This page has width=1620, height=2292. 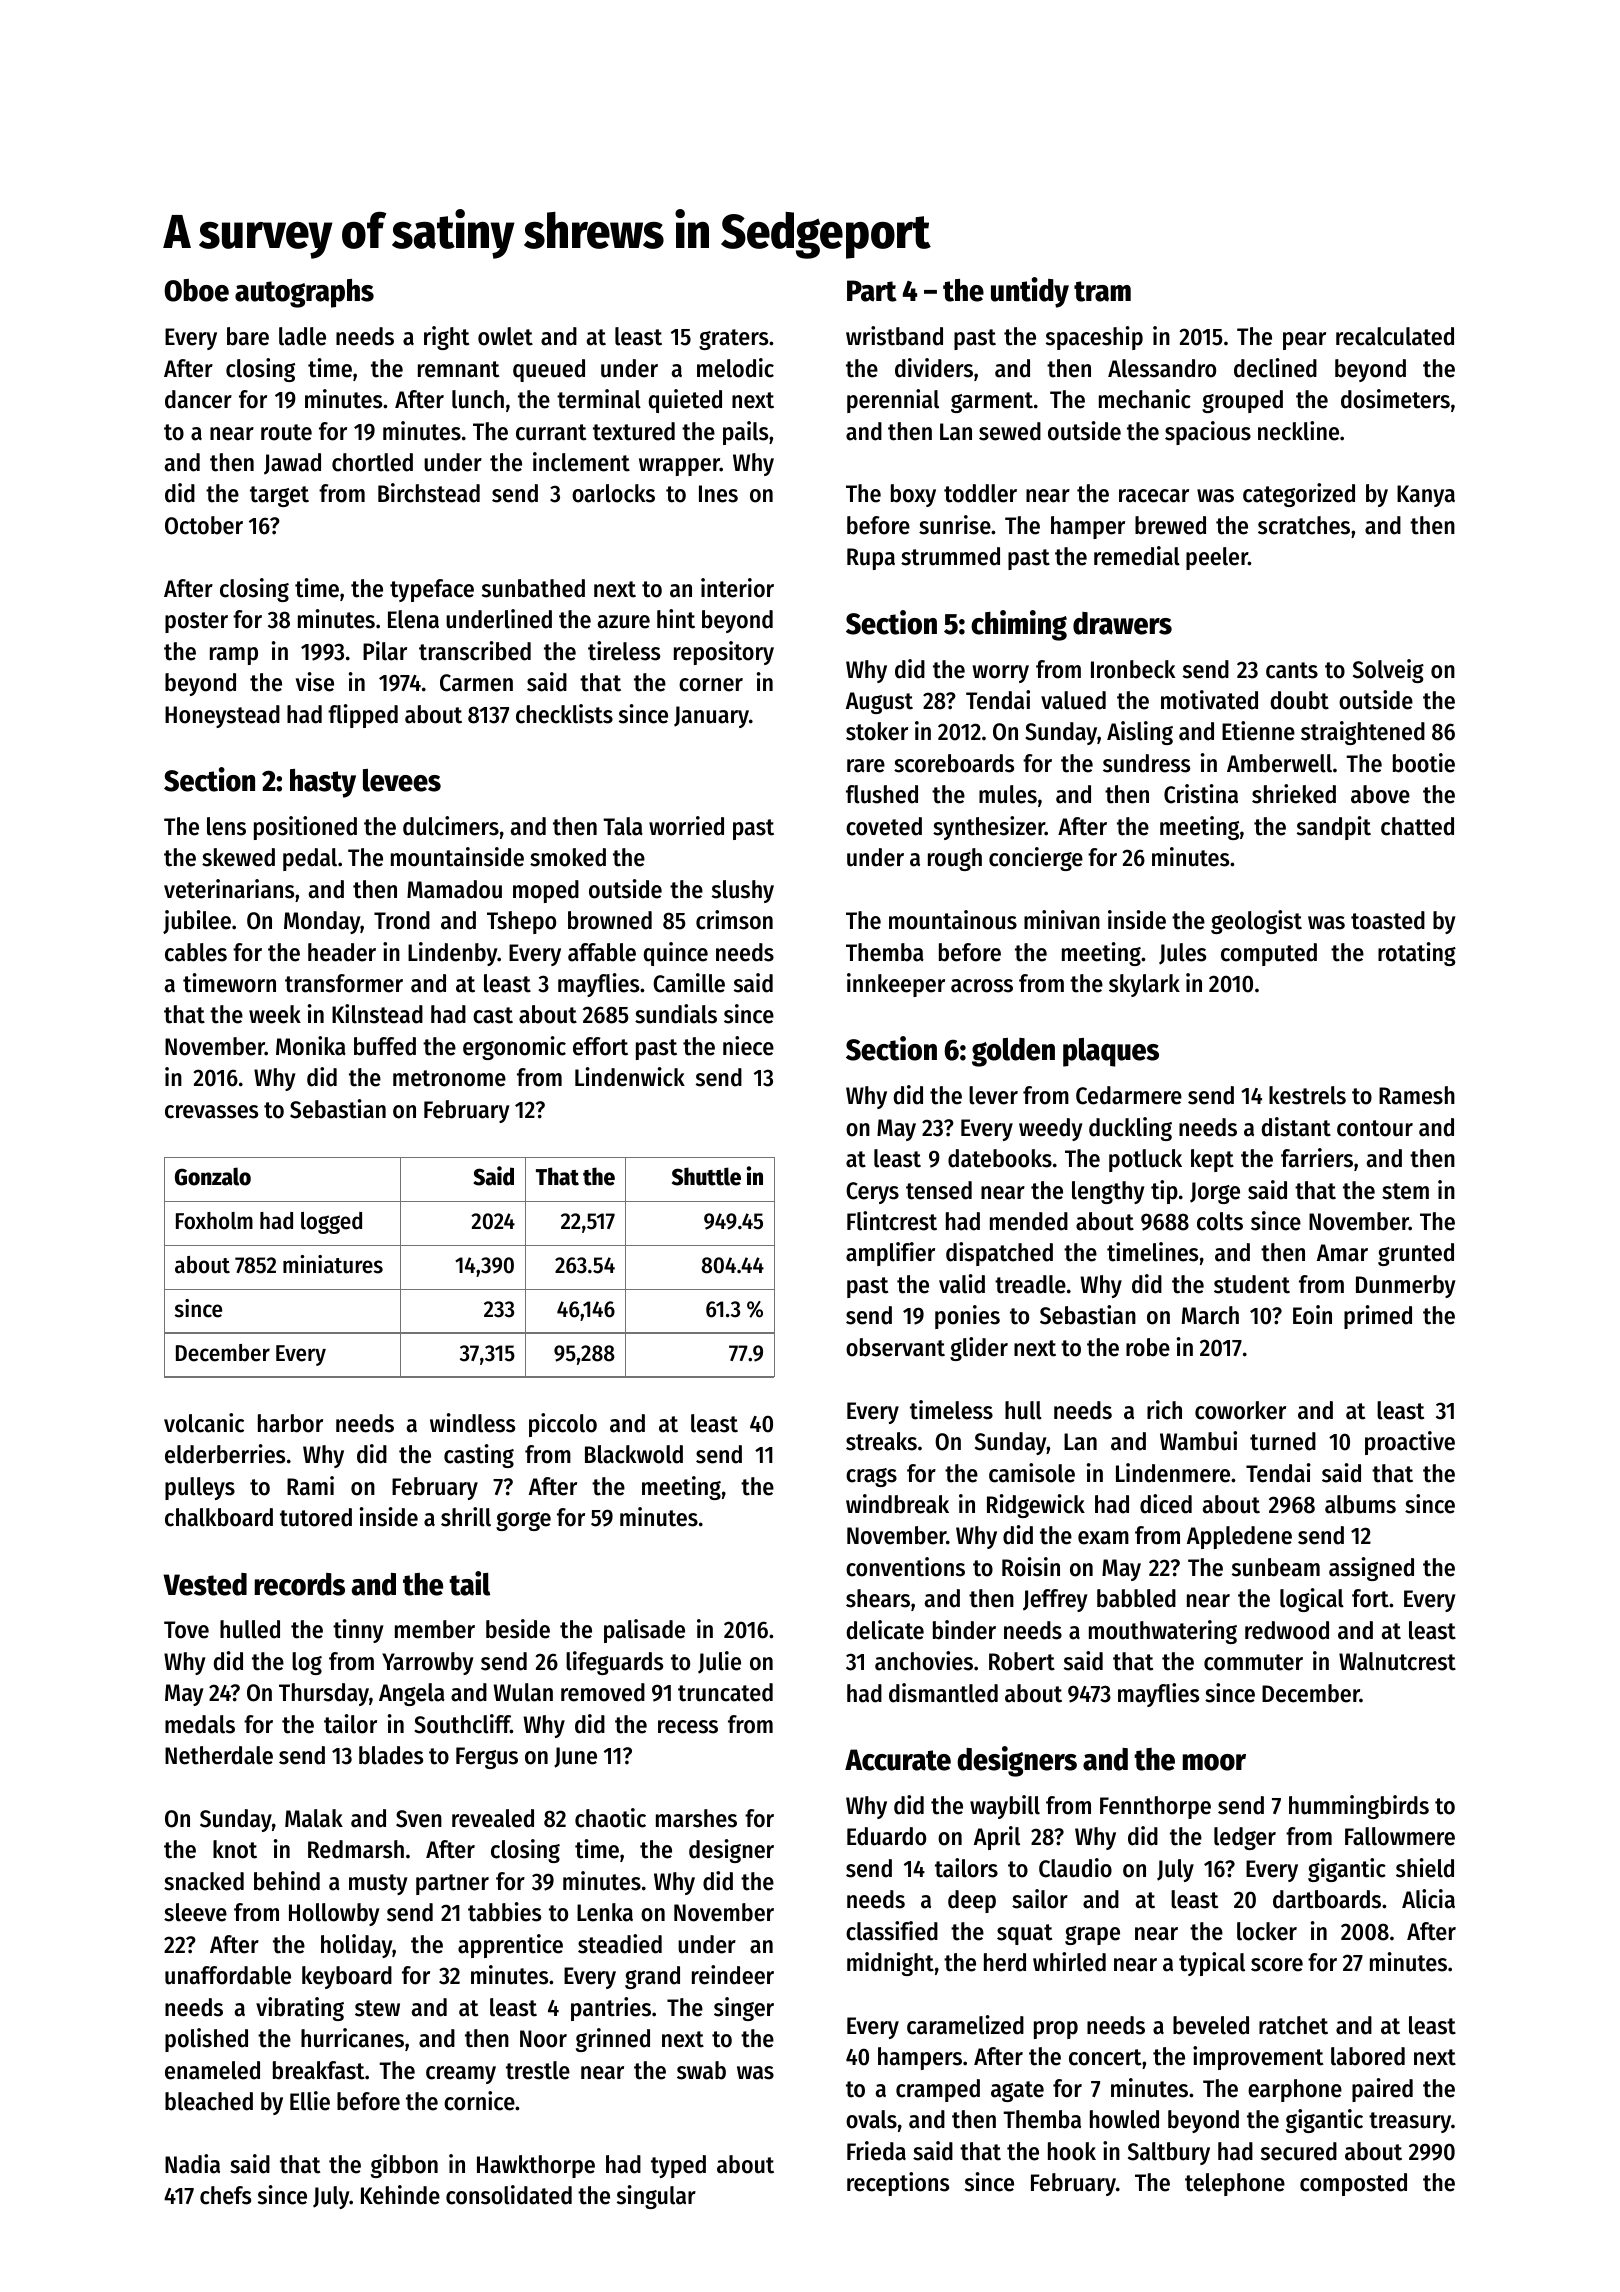 What do you see at coordinates (478, 399) in the page?
I see `lunch` at bounding box center [478, 399].
